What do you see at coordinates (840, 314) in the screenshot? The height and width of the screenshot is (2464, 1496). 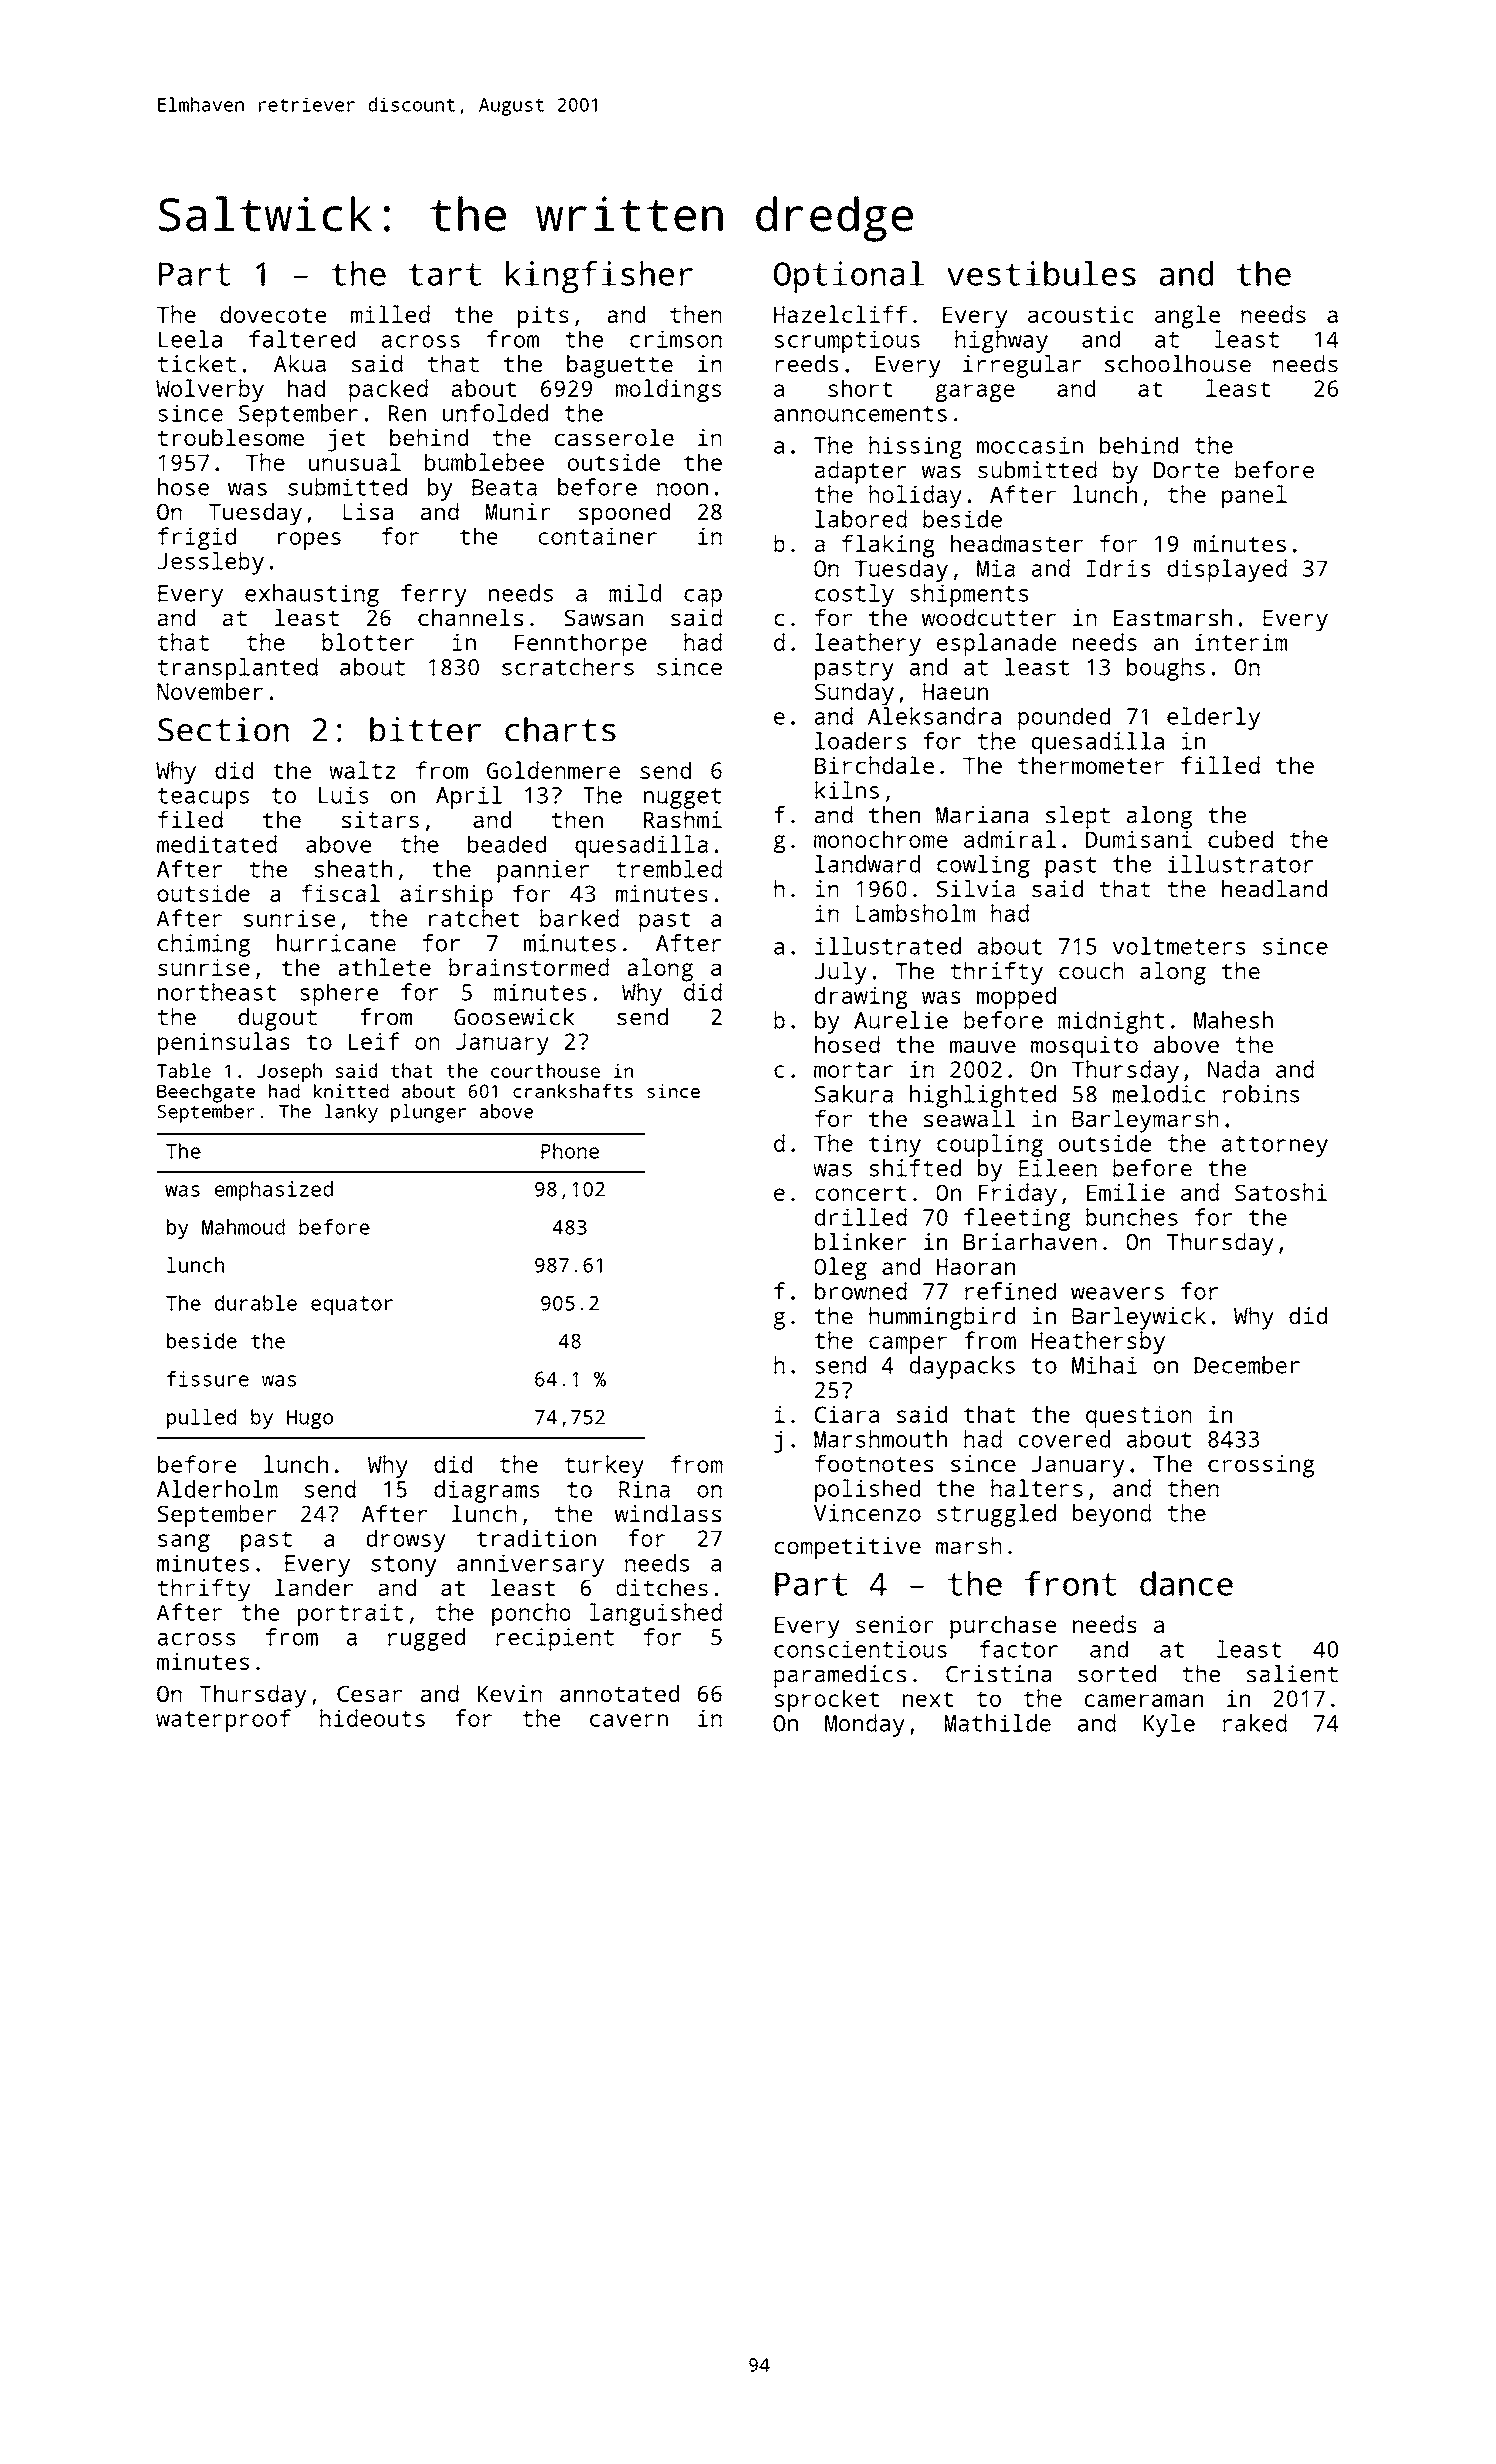 I see `Hazelcliff` at bounding box center [840, 314].
